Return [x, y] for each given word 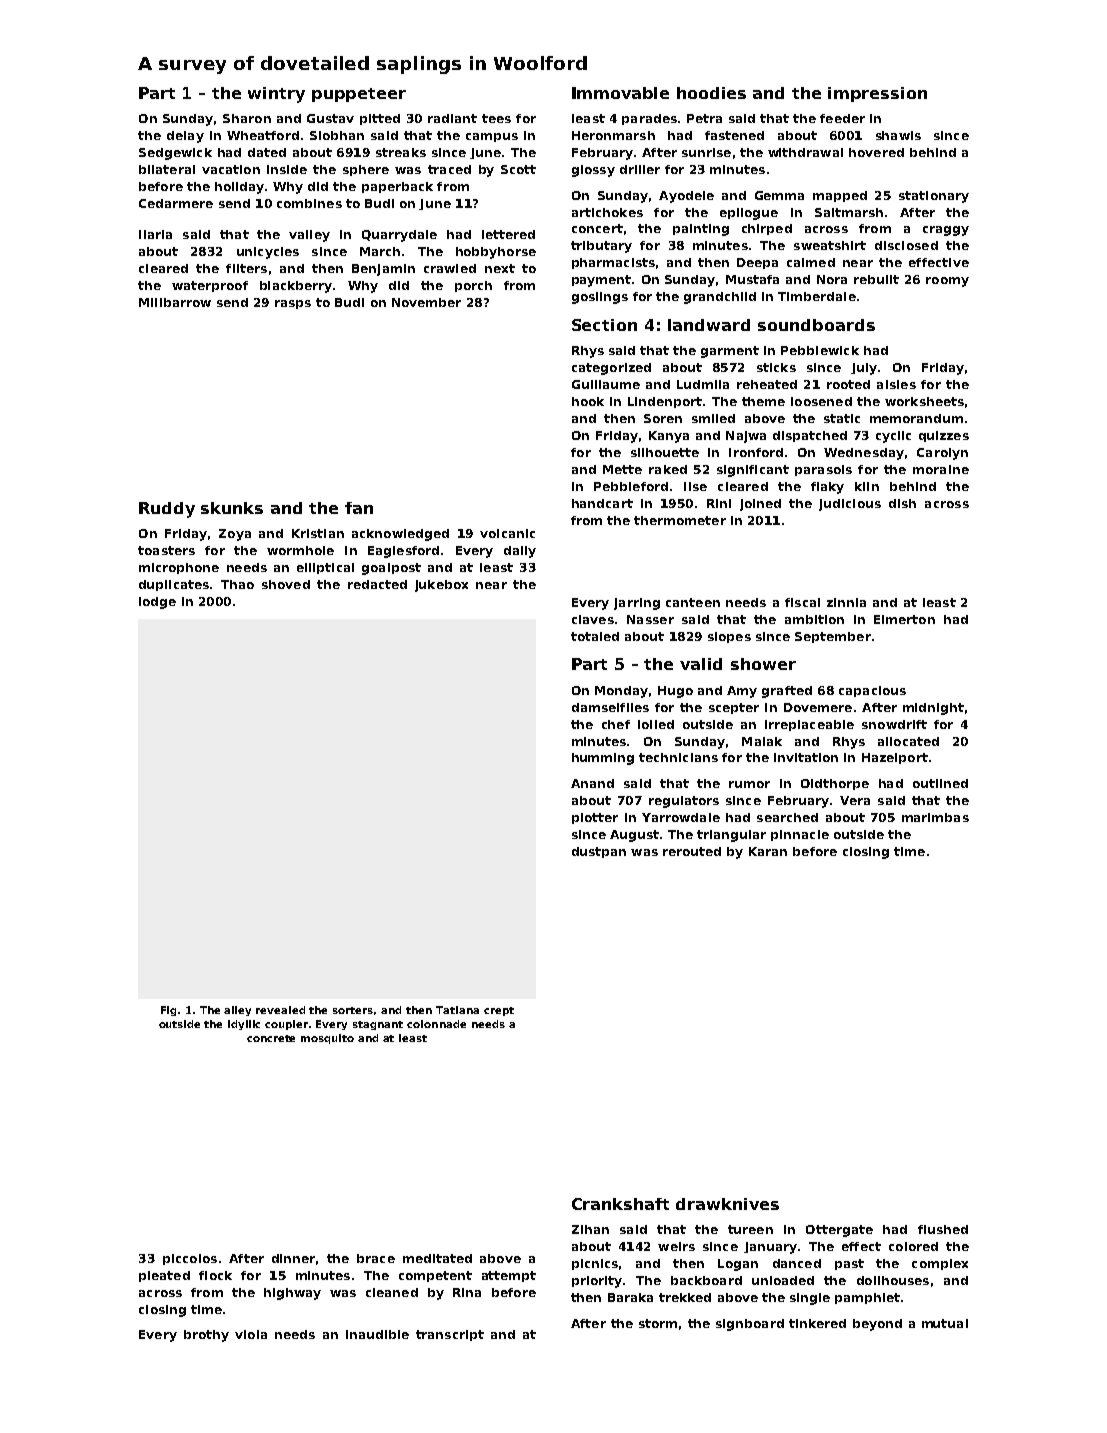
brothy [206, 1336]
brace [376, 1258]
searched [787, 817]
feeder [842, 118]
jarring [637, 604]
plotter [595, 818]
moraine [941, 469]
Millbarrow [175, 302]
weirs [676, 1246]
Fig [168, 1011]
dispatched [810, 436]
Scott [518, 169]
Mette [622, 469]
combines [309, 203]
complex [940, 1264]
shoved [286, 584]
